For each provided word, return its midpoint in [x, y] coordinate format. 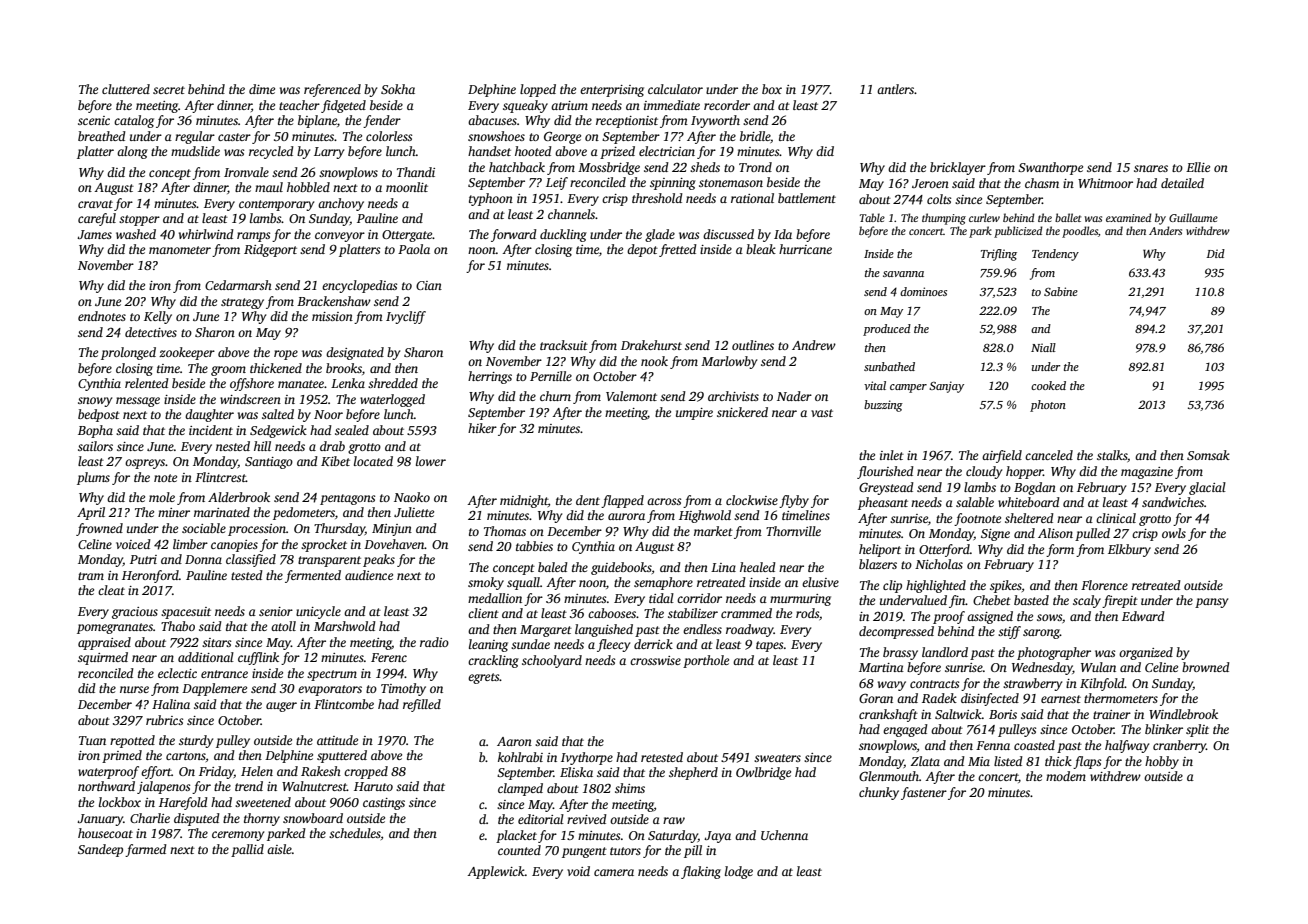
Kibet [335, 461]
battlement [807, 198]
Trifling [999, 255]
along [132, 152]
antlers [895, 89]
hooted [533, 151]
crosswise [655, 660]
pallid [247, 850]
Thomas [505, 531]
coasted [1034, 745]
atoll [283, 626]
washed [136, 234]
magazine [1147, 473]
